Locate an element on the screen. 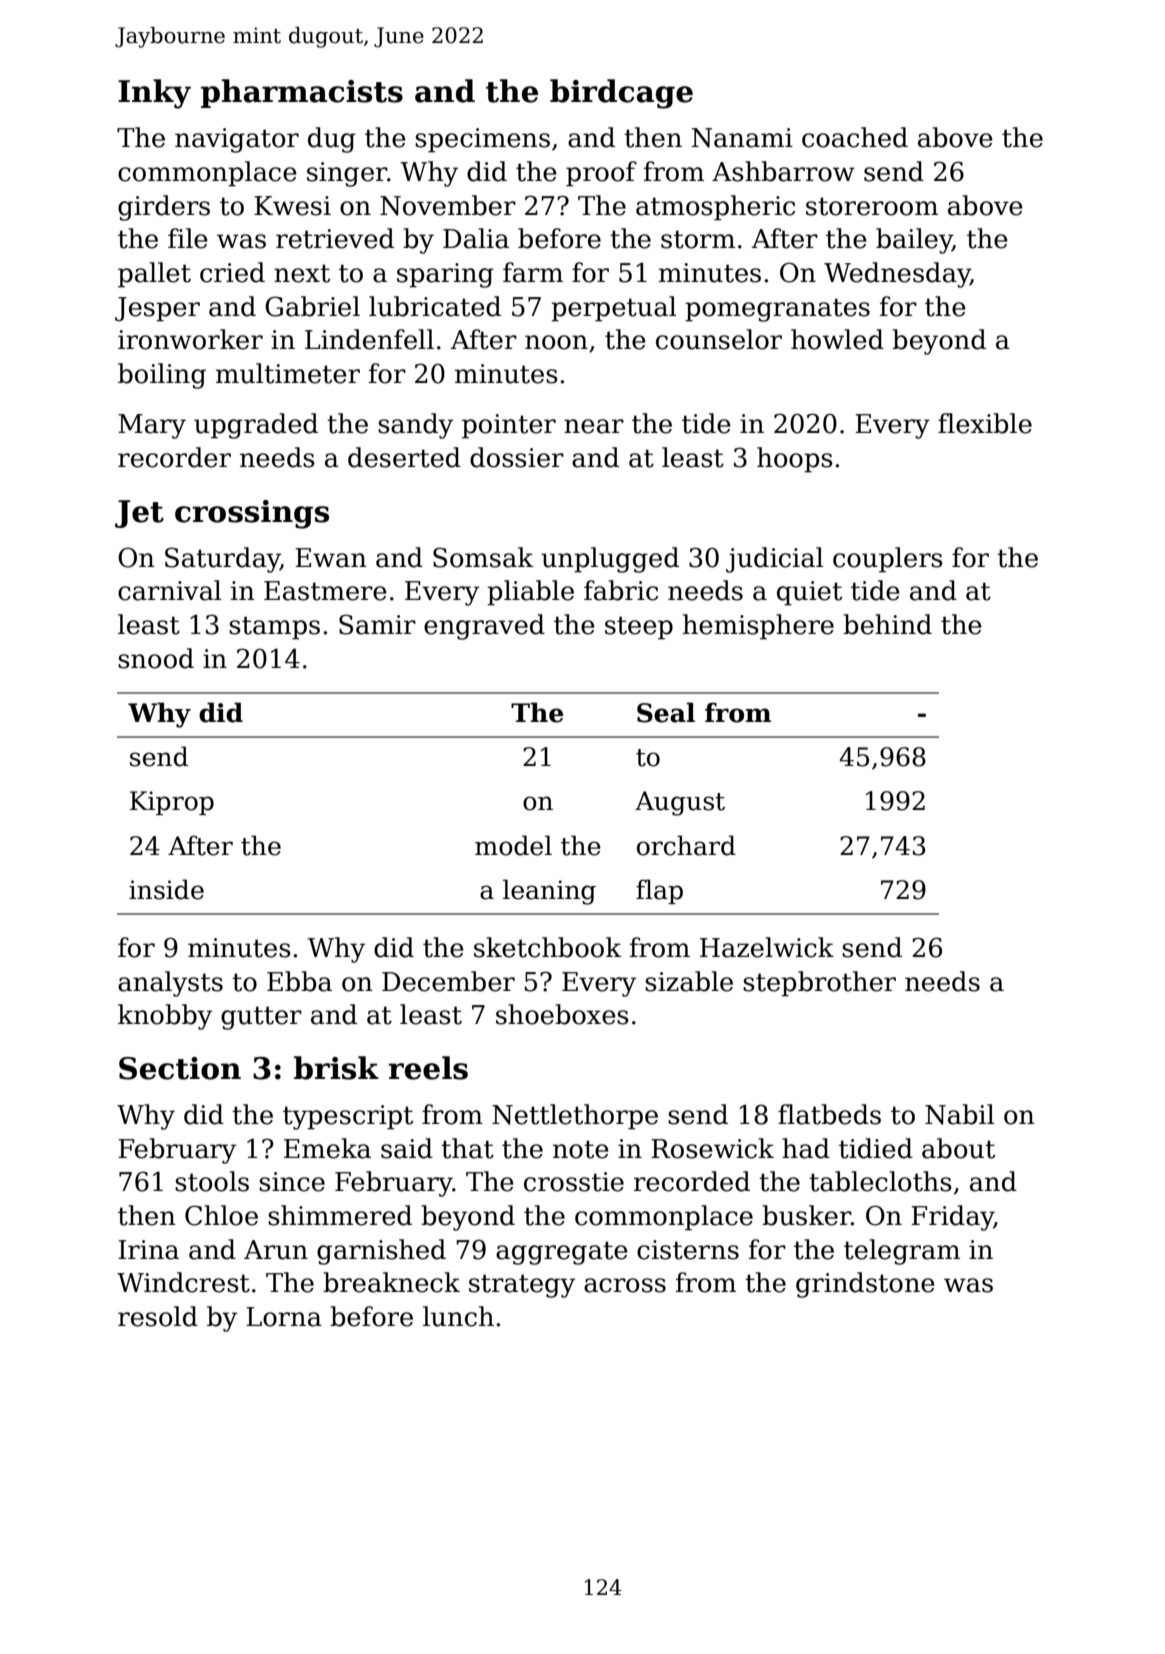  navigator is located at coordinates (237, 140).
